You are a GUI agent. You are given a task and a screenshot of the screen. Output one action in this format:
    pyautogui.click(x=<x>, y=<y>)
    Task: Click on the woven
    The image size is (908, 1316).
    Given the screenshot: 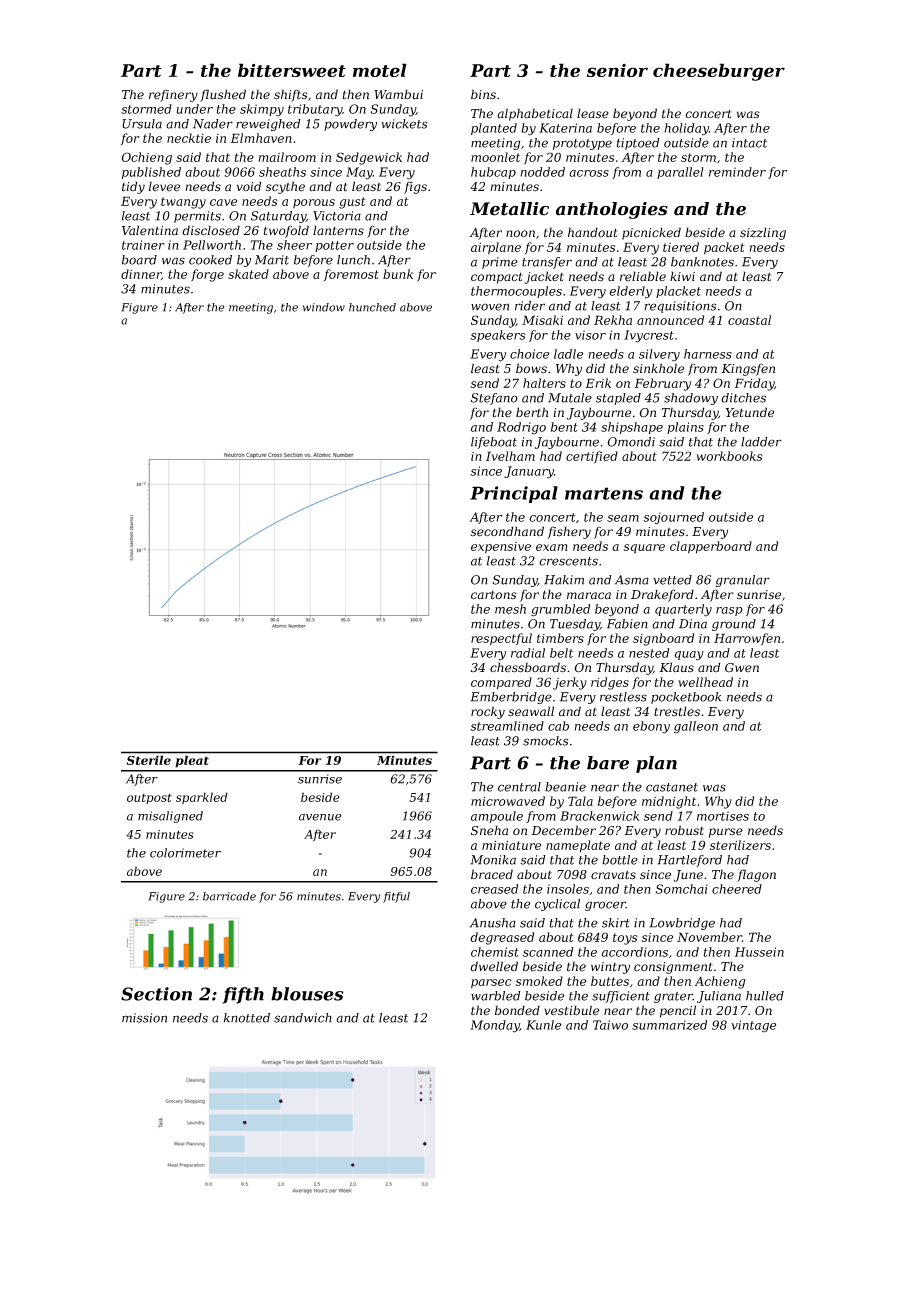 What is the action you would take?
    pyautogui.click(x=490, y=307)
